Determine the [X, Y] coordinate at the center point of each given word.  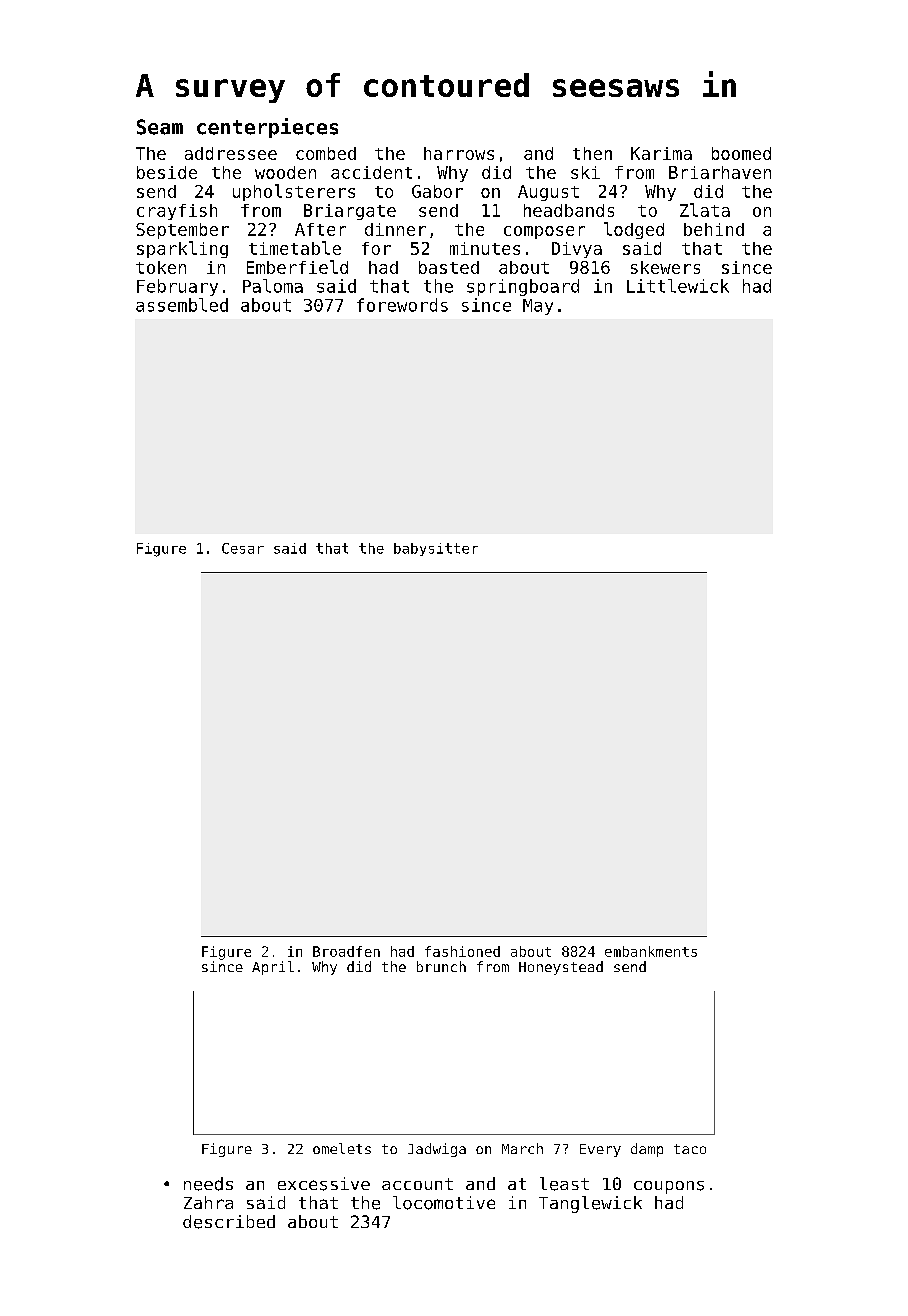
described [229, 1222]
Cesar [243, 548]
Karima [661, 153]
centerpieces [267, 128]
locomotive [444, 1203]
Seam [160, 127]
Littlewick [678, 286]
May [538, 307]
